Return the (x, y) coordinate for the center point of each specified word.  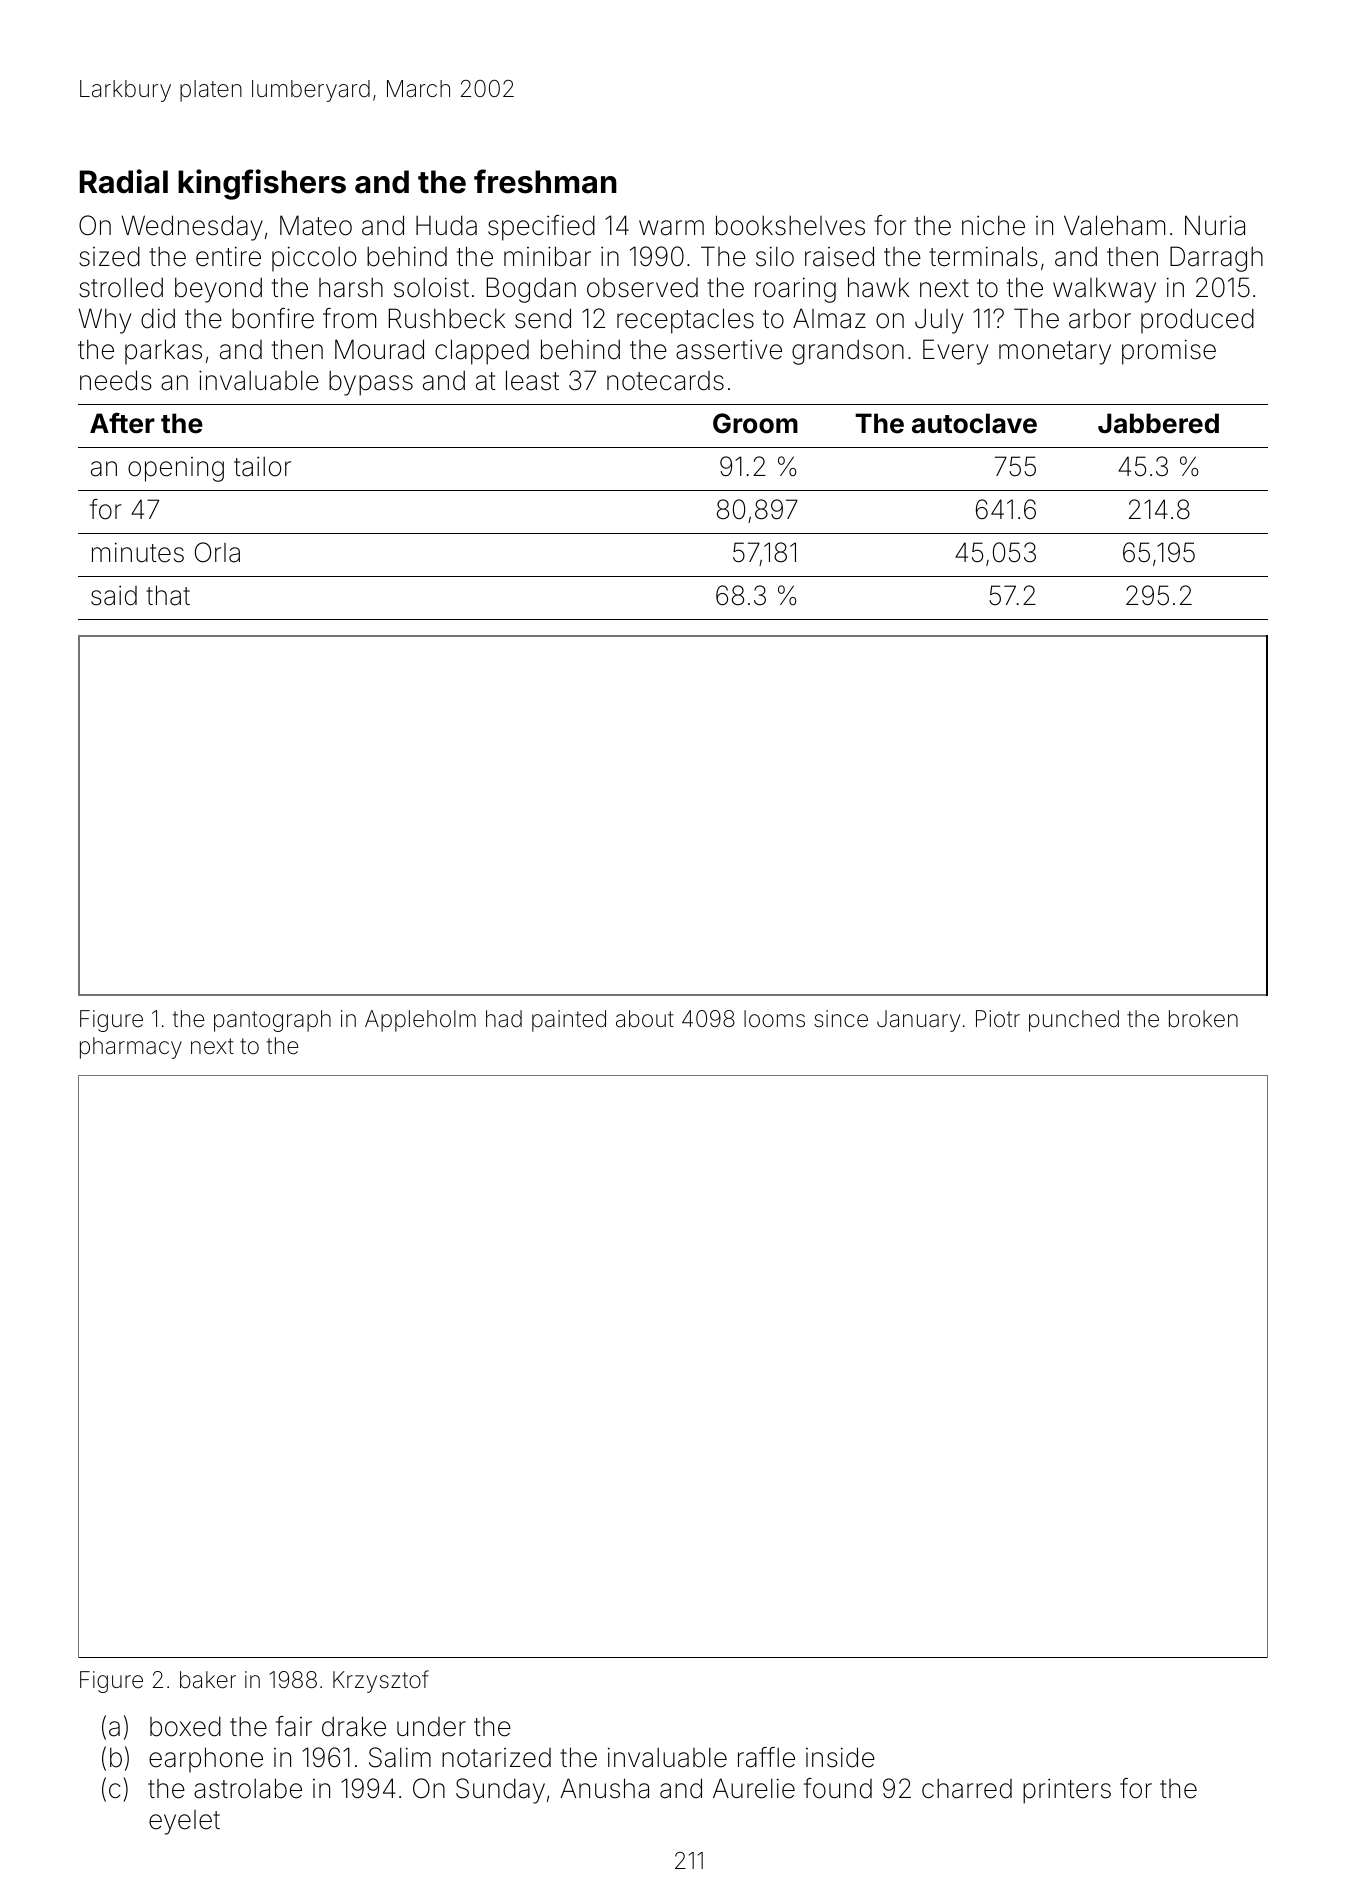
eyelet (184, 1822)
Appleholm (420, 1021)
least (532, 380)
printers (1067, 1791)
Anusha (604, 1788)
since (841, 1019)
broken (1203, 1019)
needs (116, 380)
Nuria (1215, 225)
